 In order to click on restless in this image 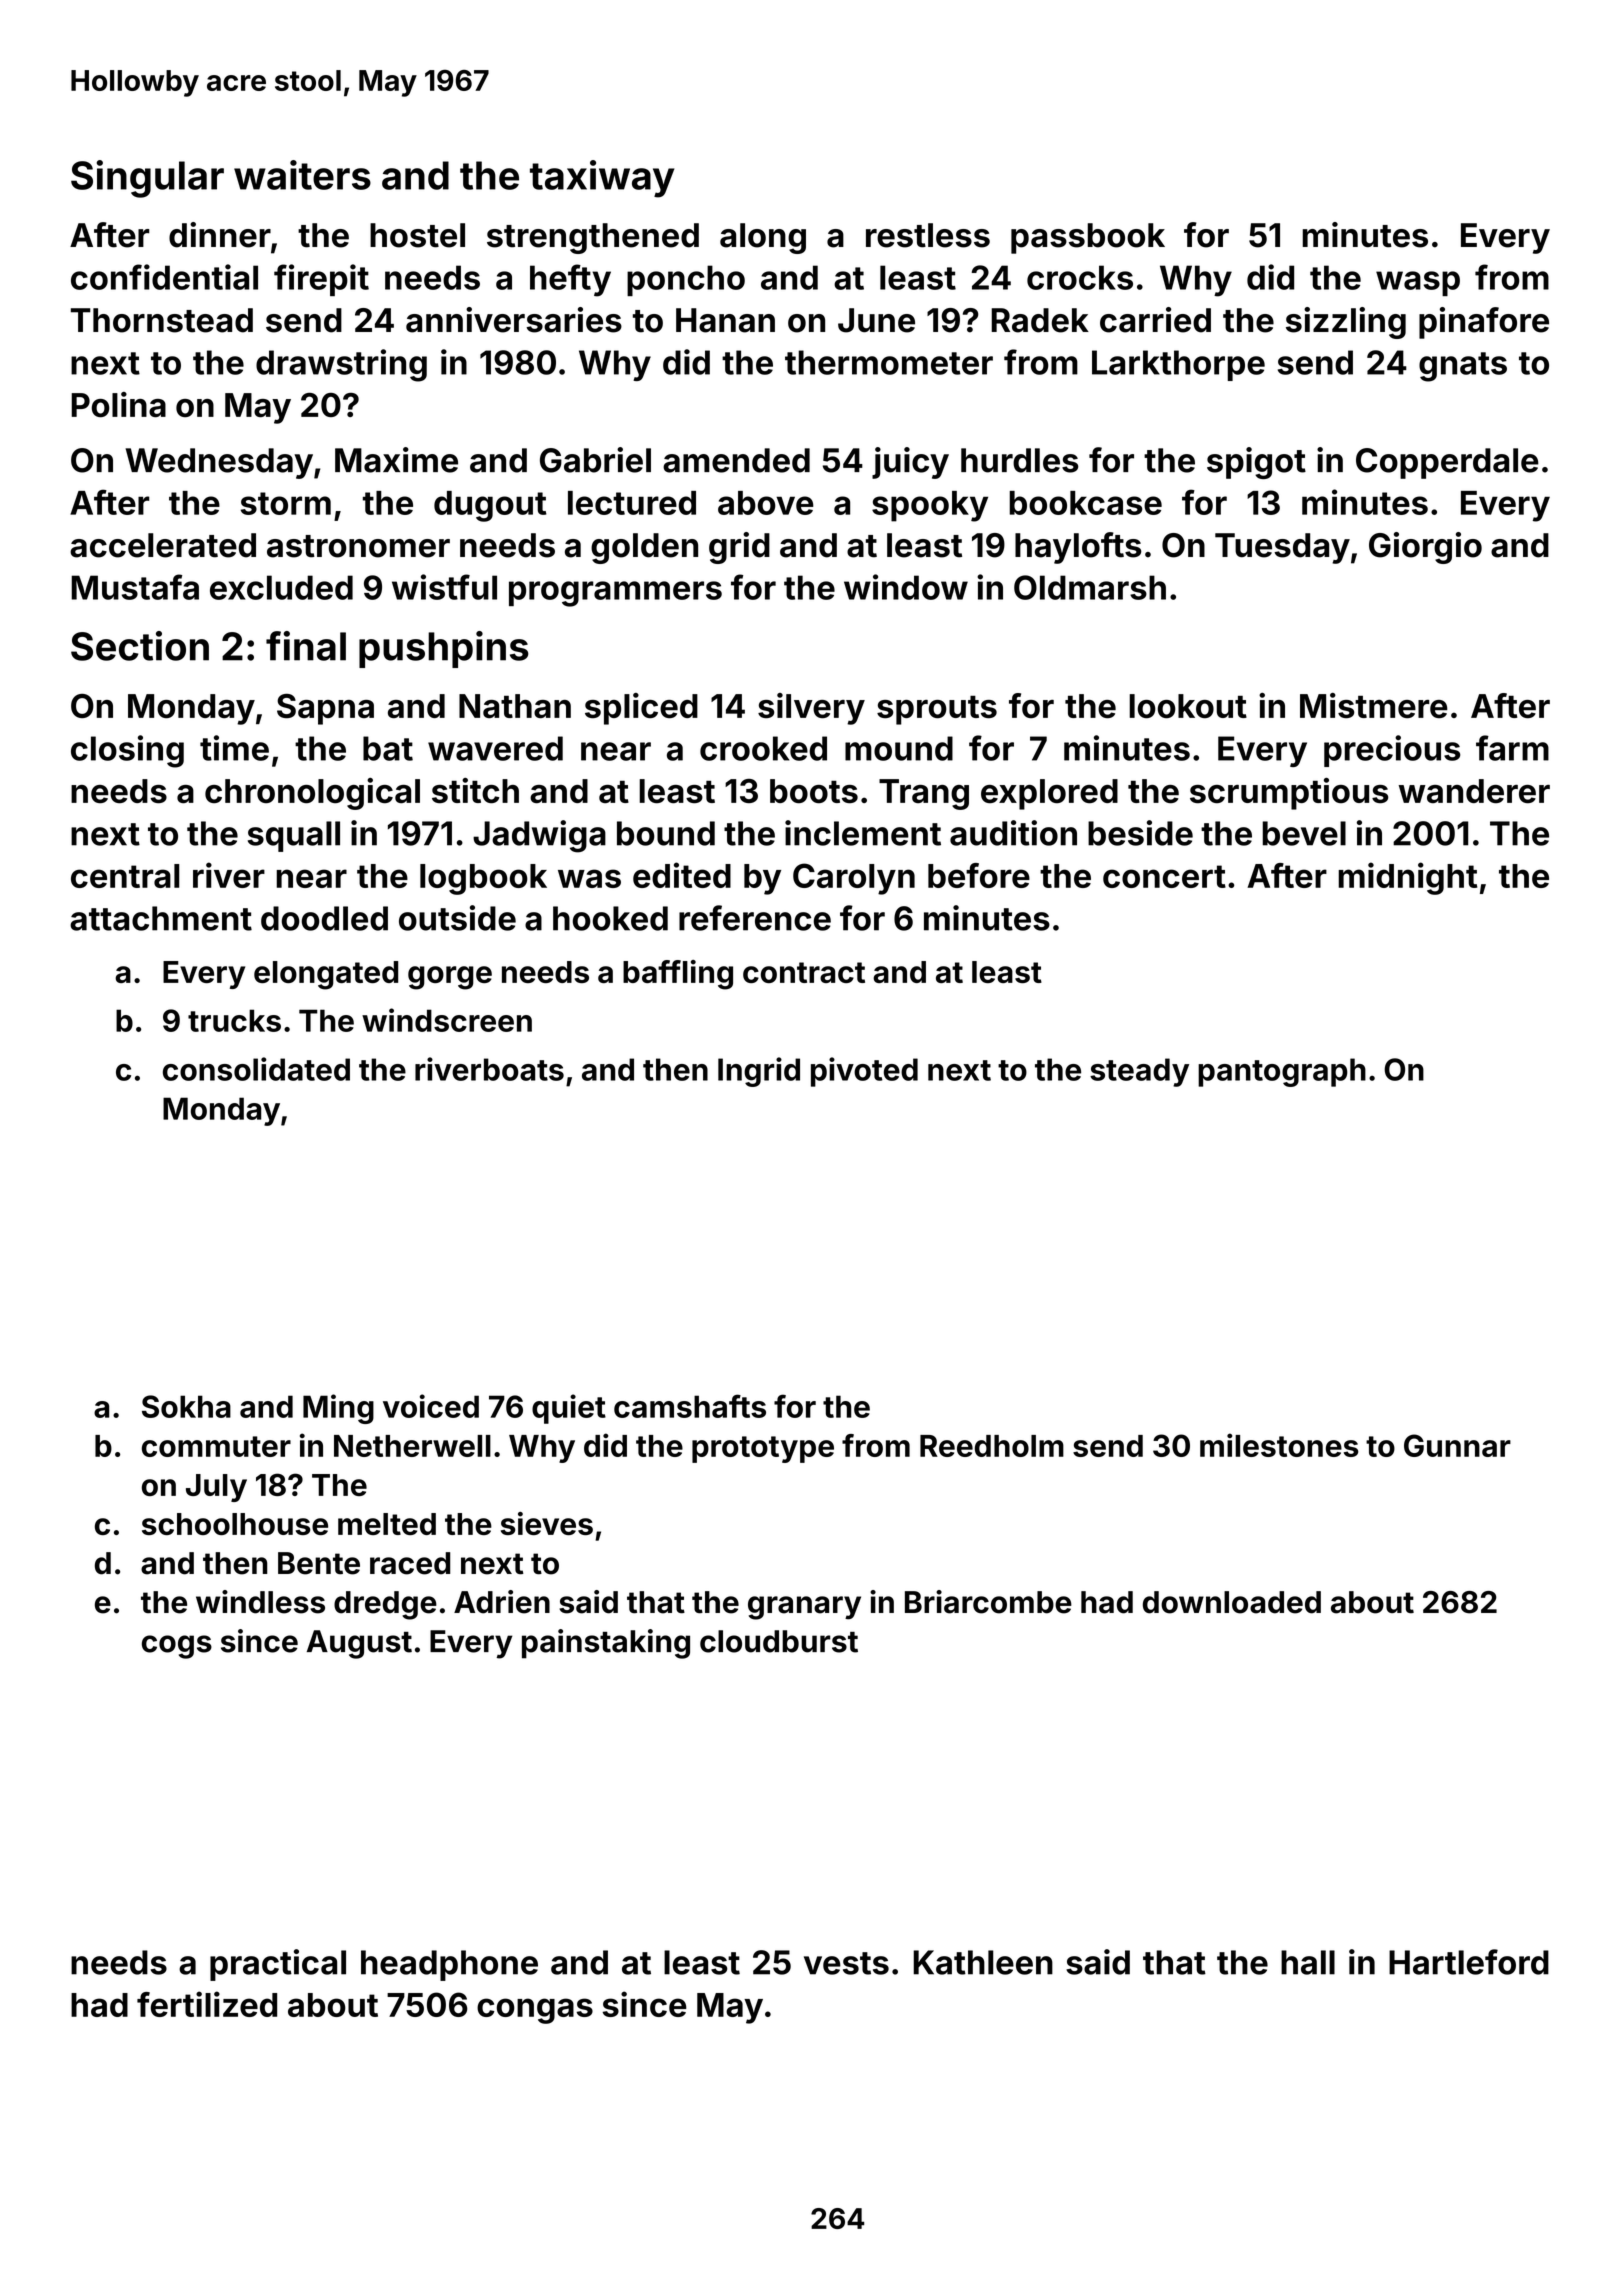, I will do `click(928, 235)`.
